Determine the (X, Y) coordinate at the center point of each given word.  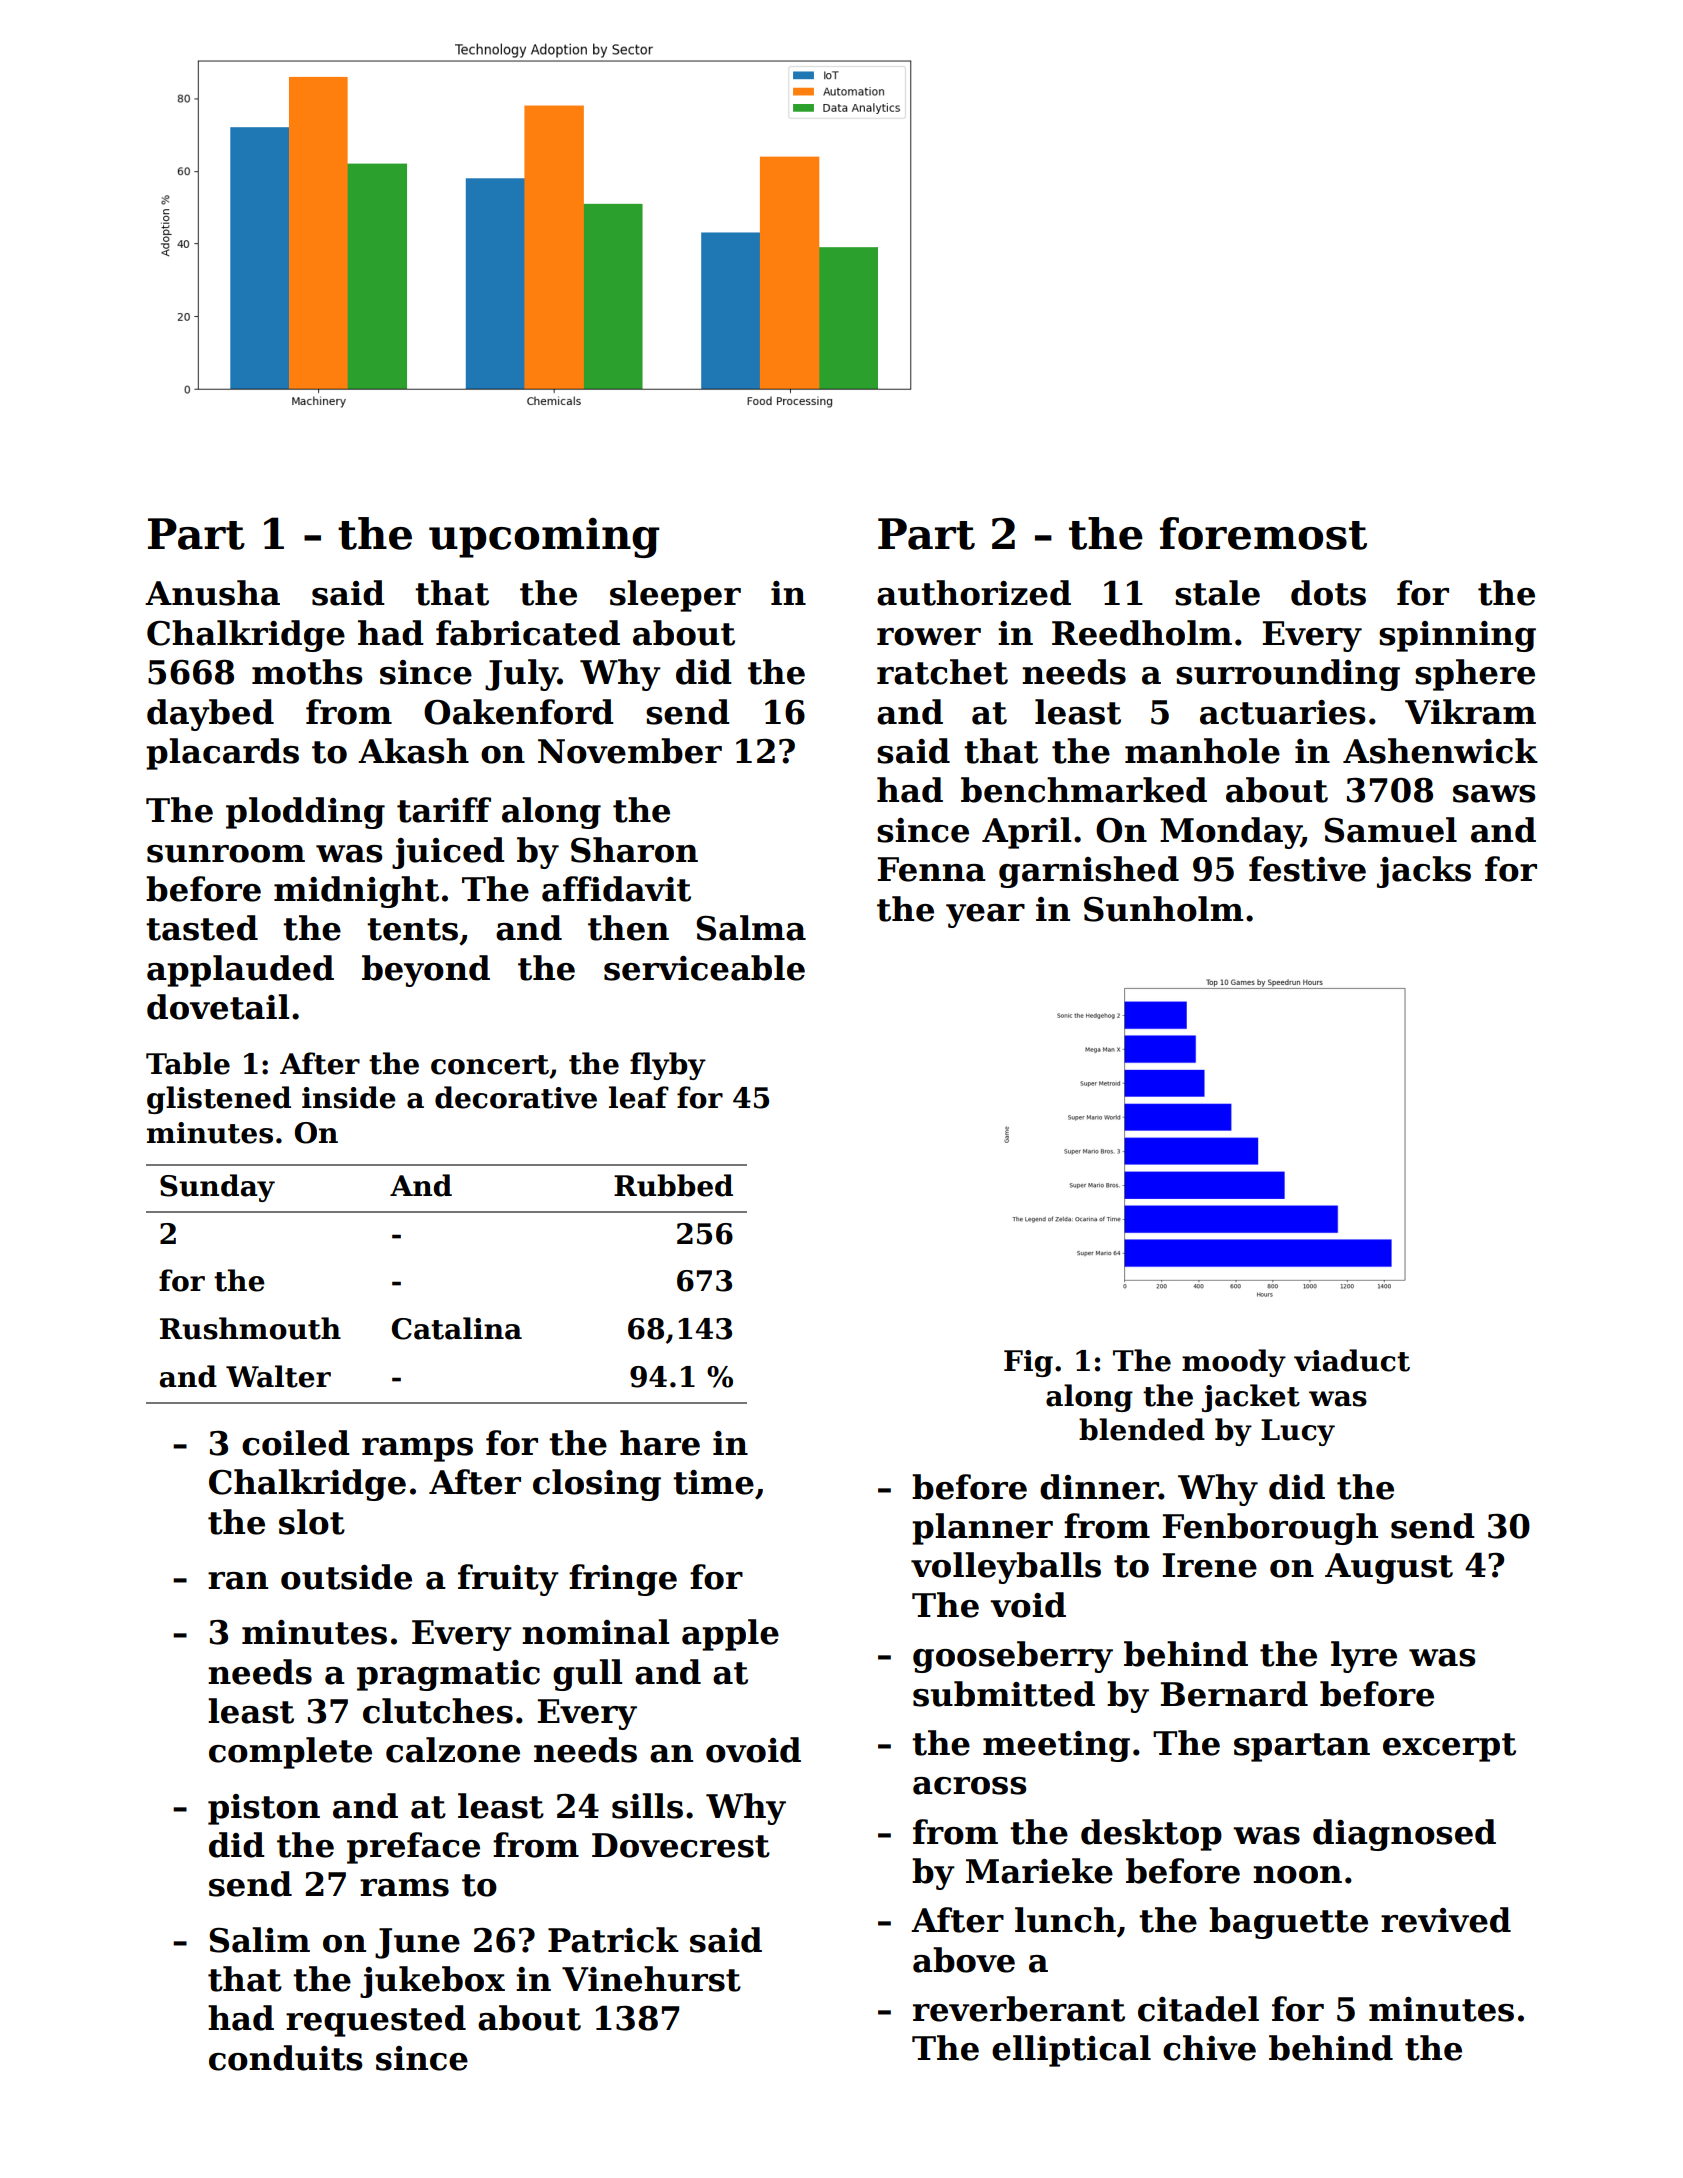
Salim (259, 1940)
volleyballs (1006, 1568)
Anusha (212, 593)
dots (1328, 593)
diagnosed (1404, 1835)
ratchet (942, 672)
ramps (417, 1450)
